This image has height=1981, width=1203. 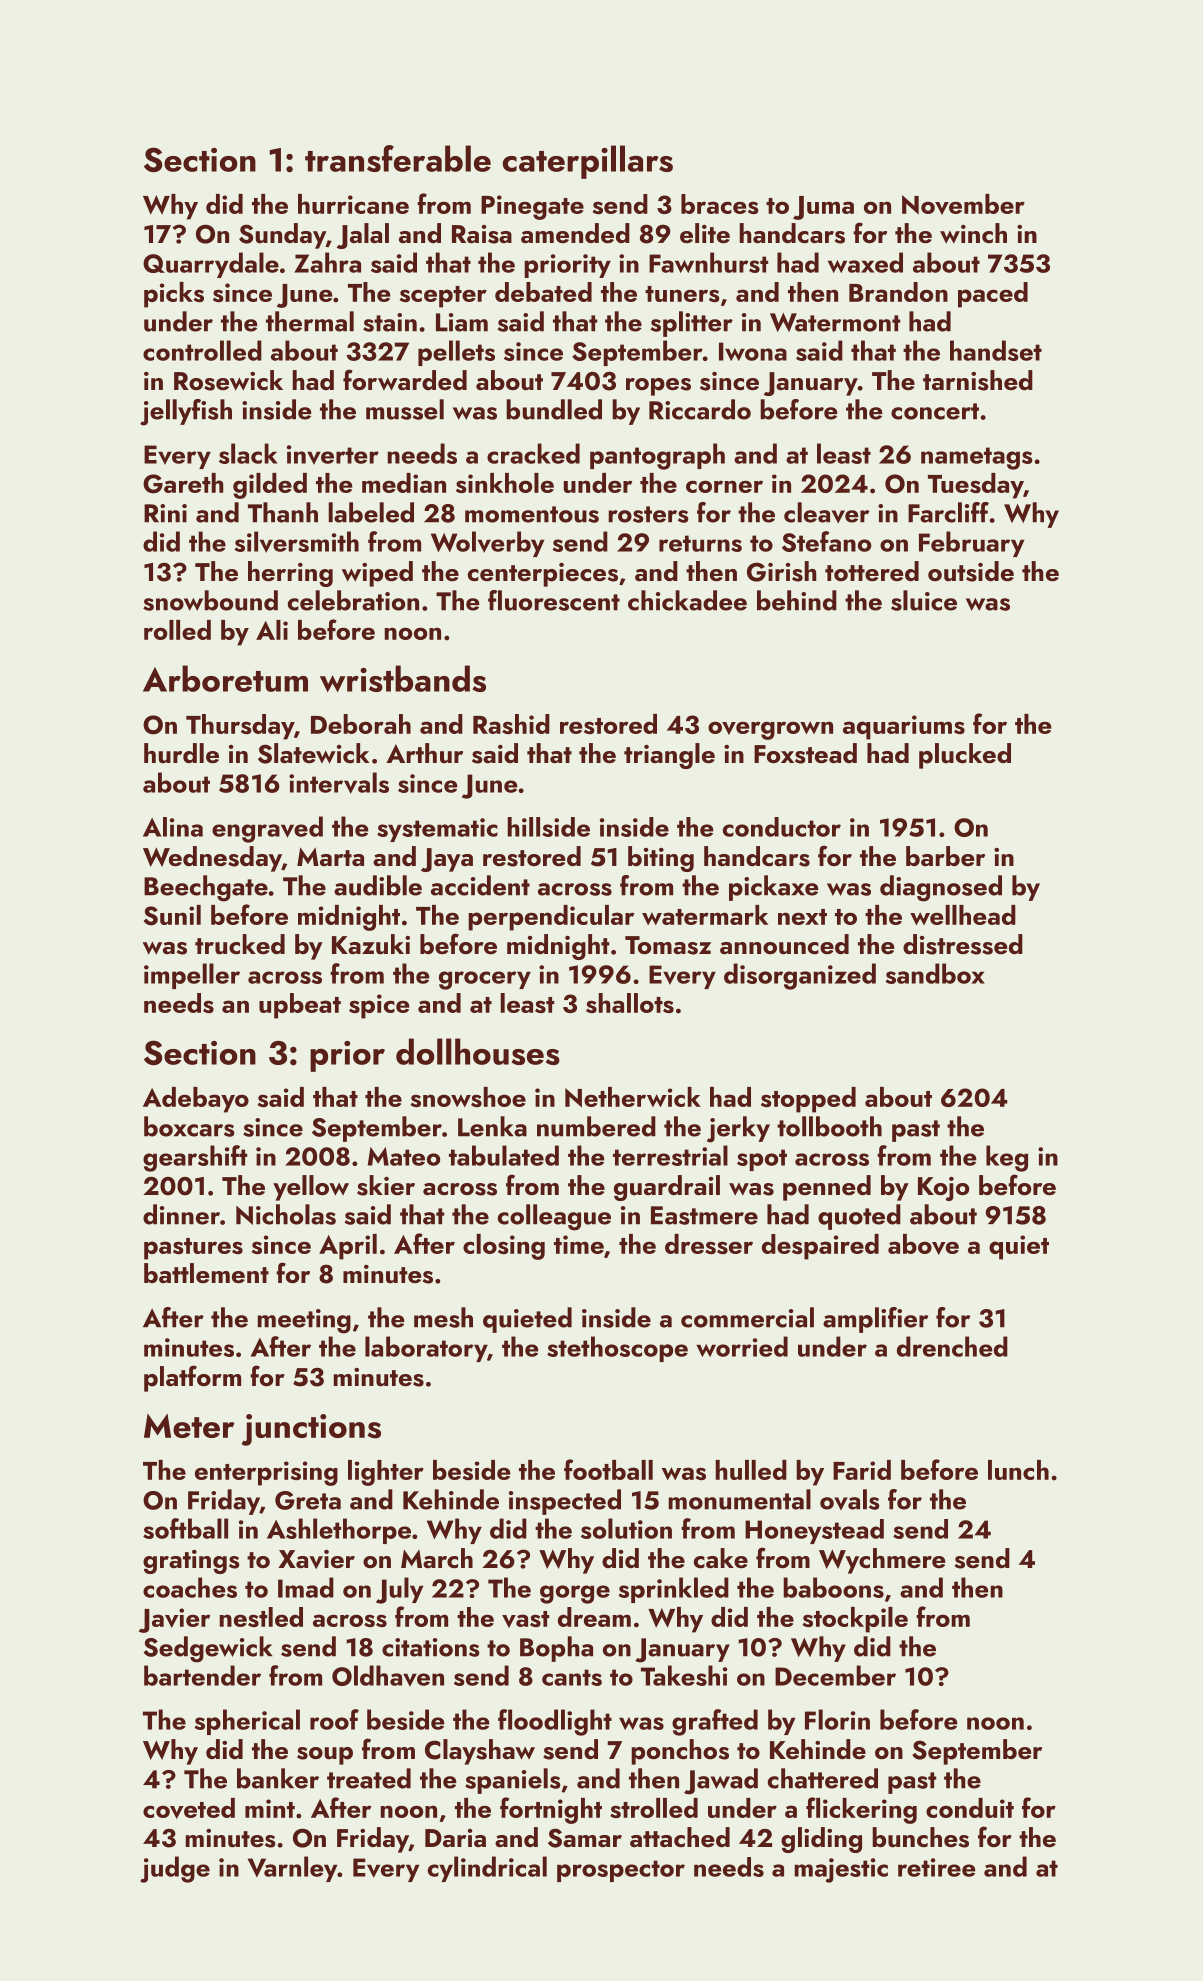 What do you see at coordinates (872, 571) in the image?
I see `tottered` at bounding box center [872, 571].
